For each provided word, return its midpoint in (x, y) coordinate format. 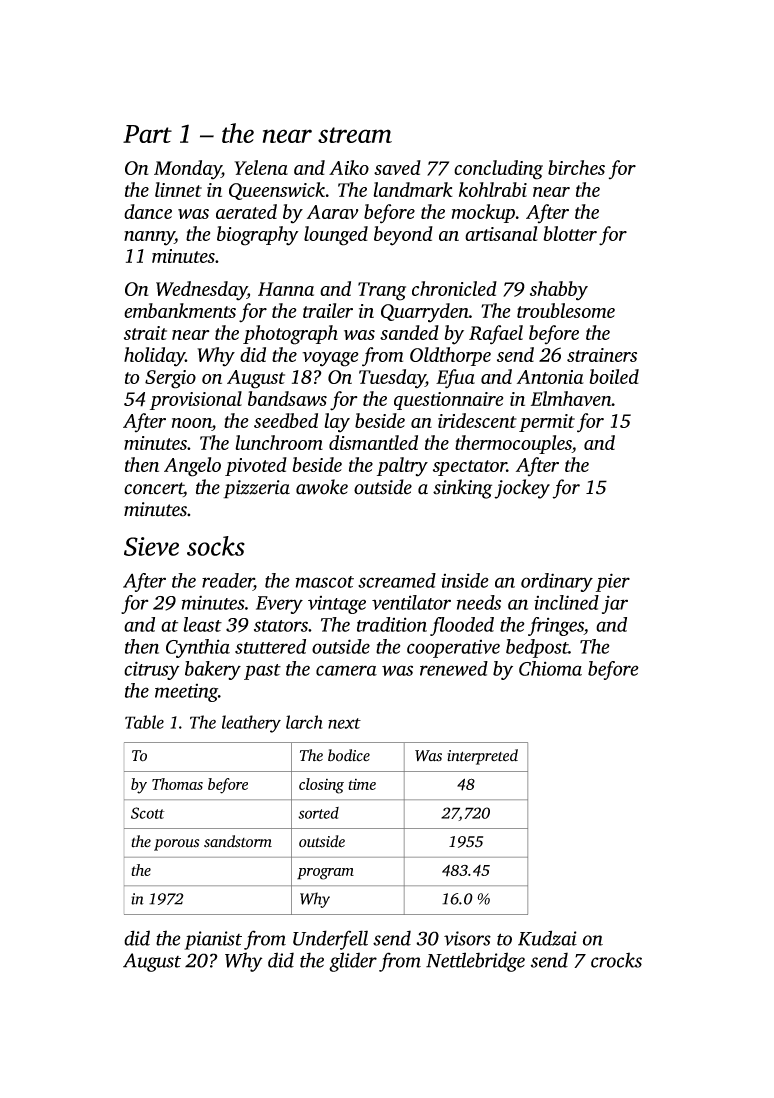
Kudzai (547, 938)
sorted (318, 813)
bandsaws (287, 398)
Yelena (261, 167)
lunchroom (279, 442)
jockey (522, 489)
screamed (397, 580)
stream (355, 135)
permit (547, 423)
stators (281, 626)
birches (576, 167)
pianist (213, 940)
